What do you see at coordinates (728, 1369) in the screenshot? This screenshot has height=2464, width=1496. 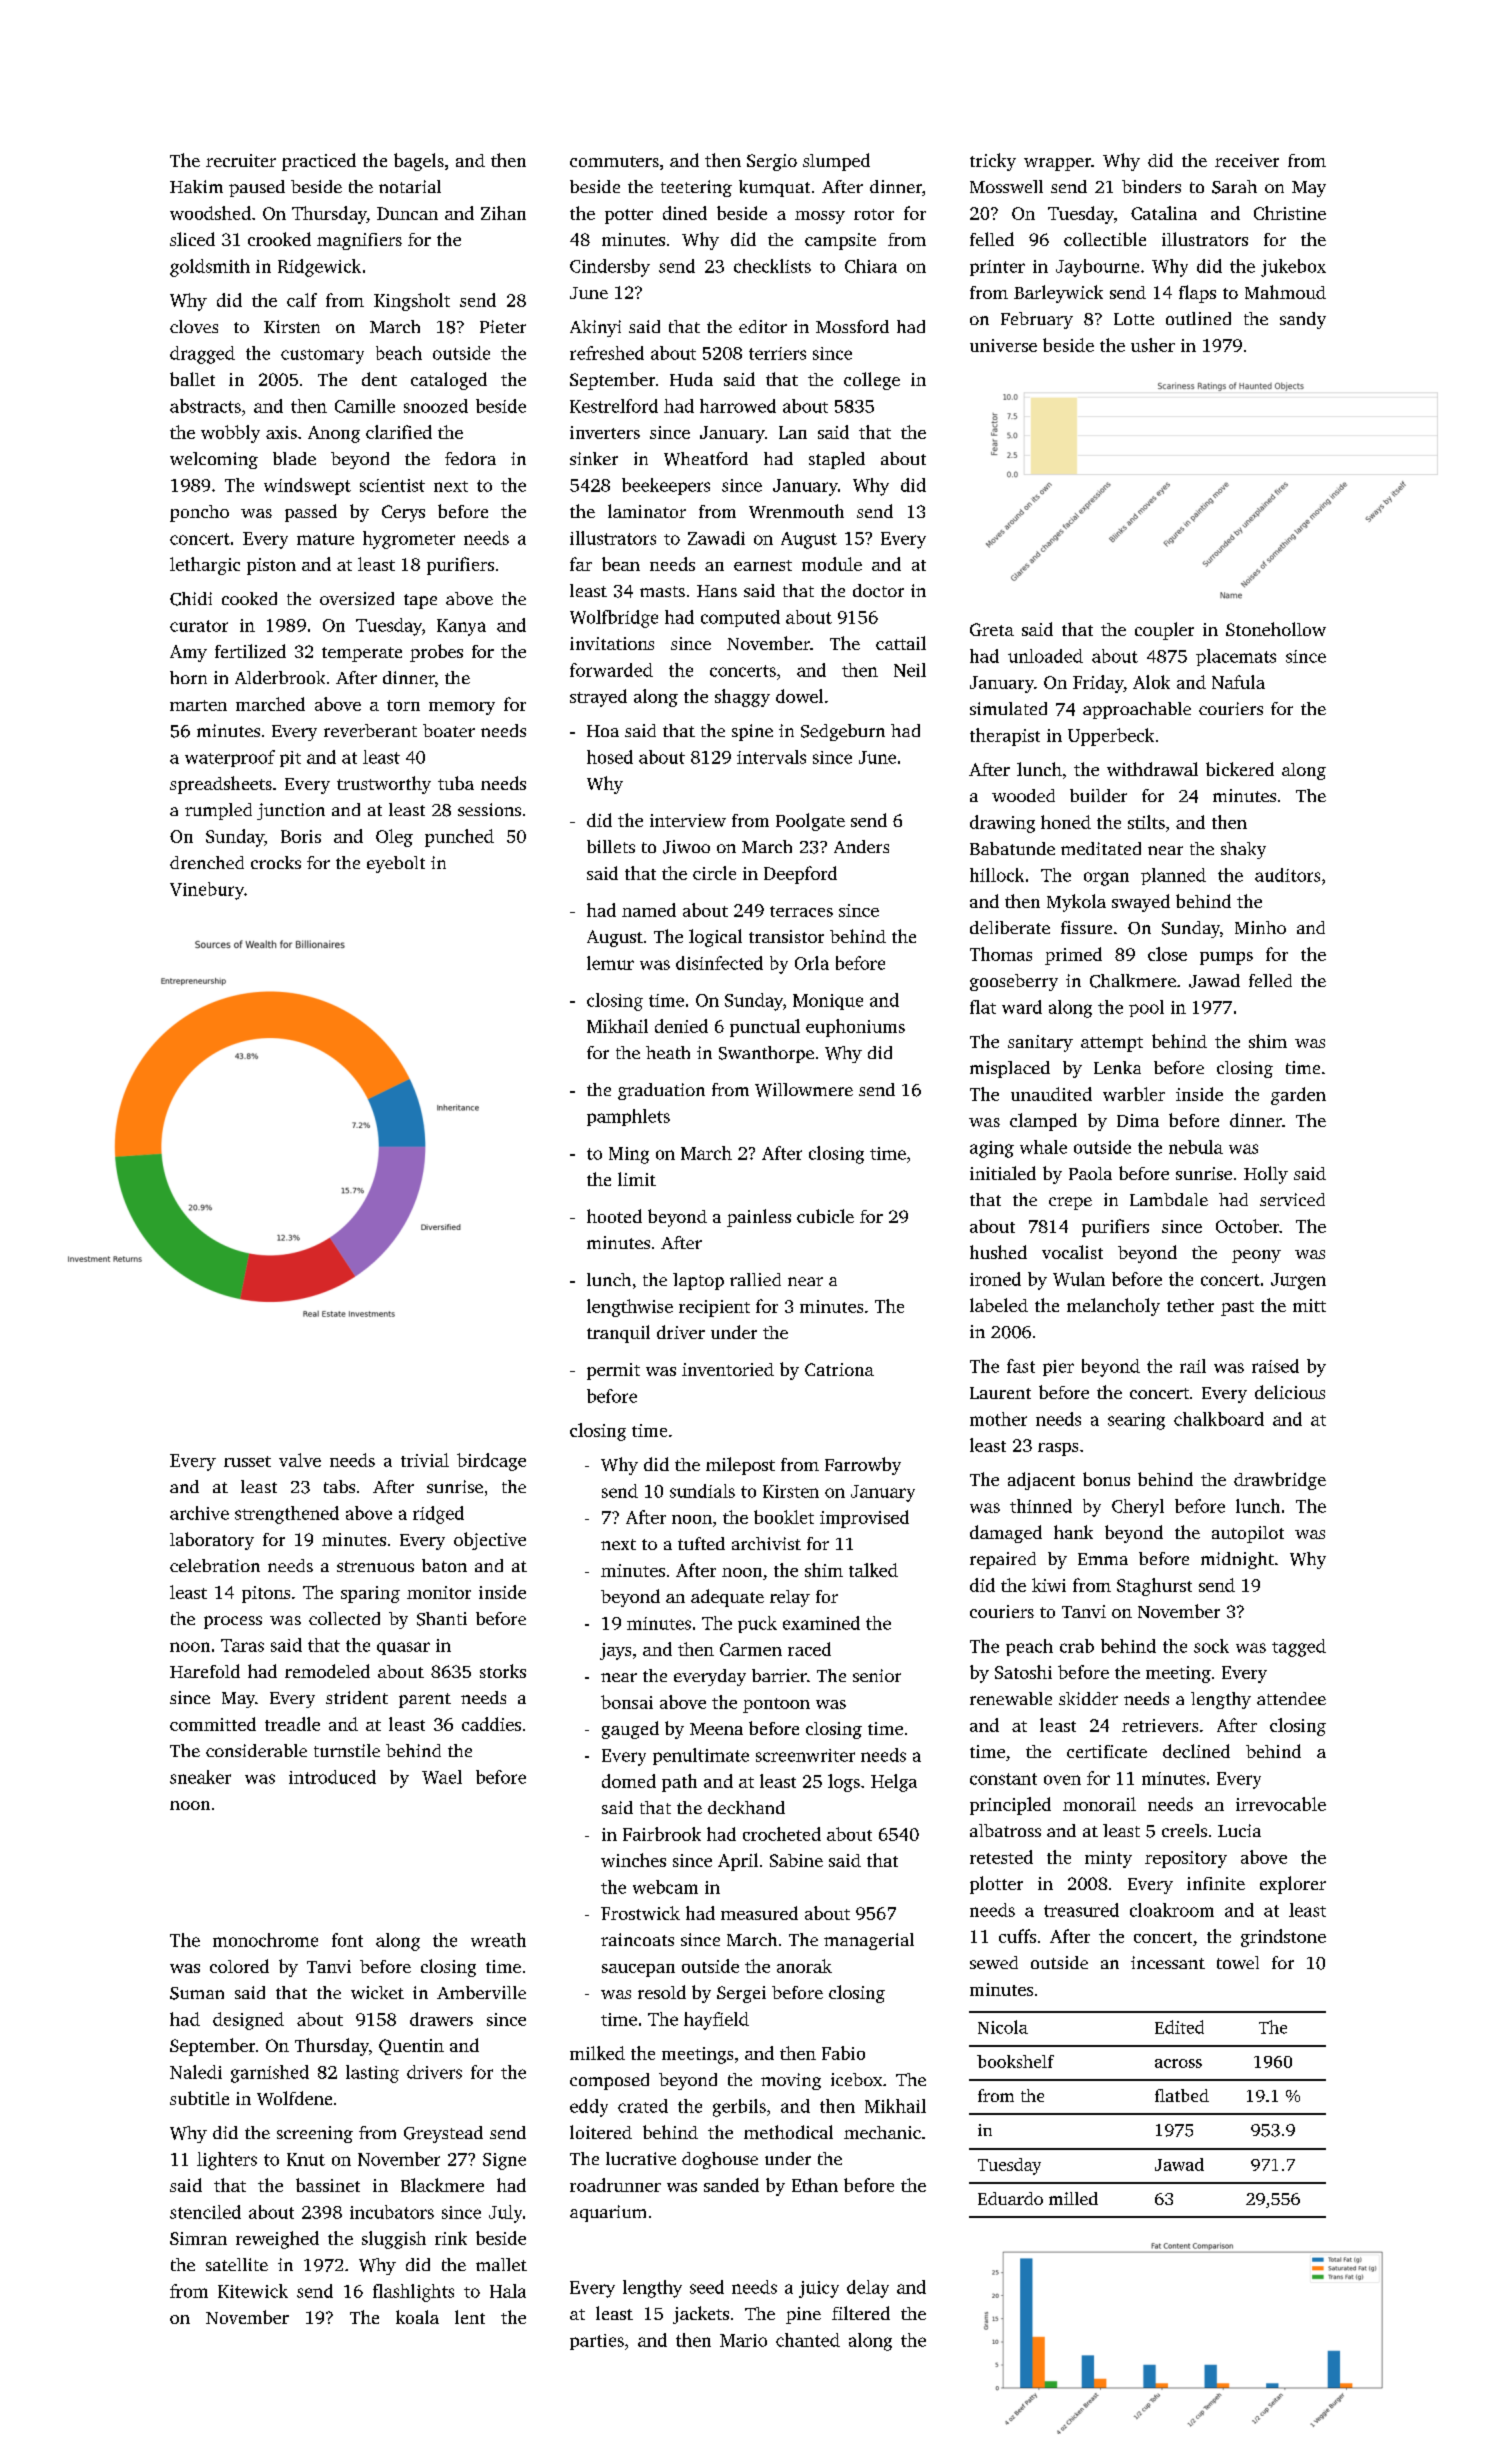 I see `inventoried` at bounding box center [728, 1369].
